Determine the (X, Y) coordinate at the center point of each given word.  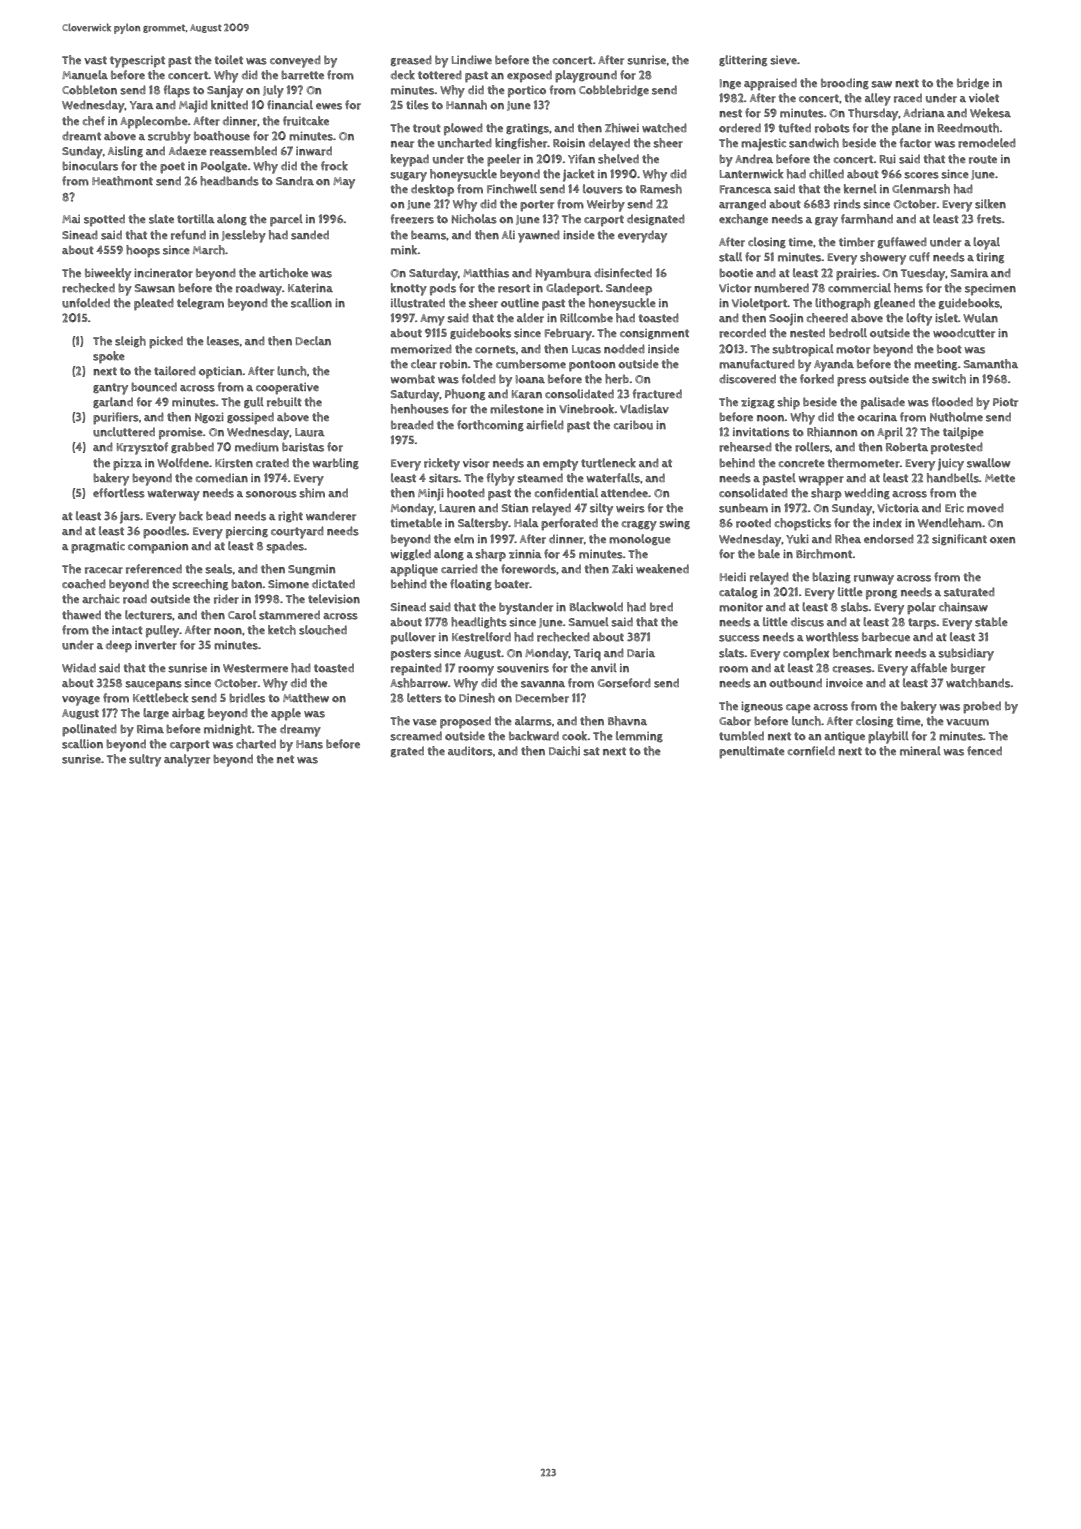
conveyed (295, 61)
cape (798, 708)
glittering (743, 61)
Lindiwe (472, 60)
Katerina (310, 288)
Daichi (564, 751)
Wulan (980, 318)
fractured (657, 394)
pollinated (89, 730)
